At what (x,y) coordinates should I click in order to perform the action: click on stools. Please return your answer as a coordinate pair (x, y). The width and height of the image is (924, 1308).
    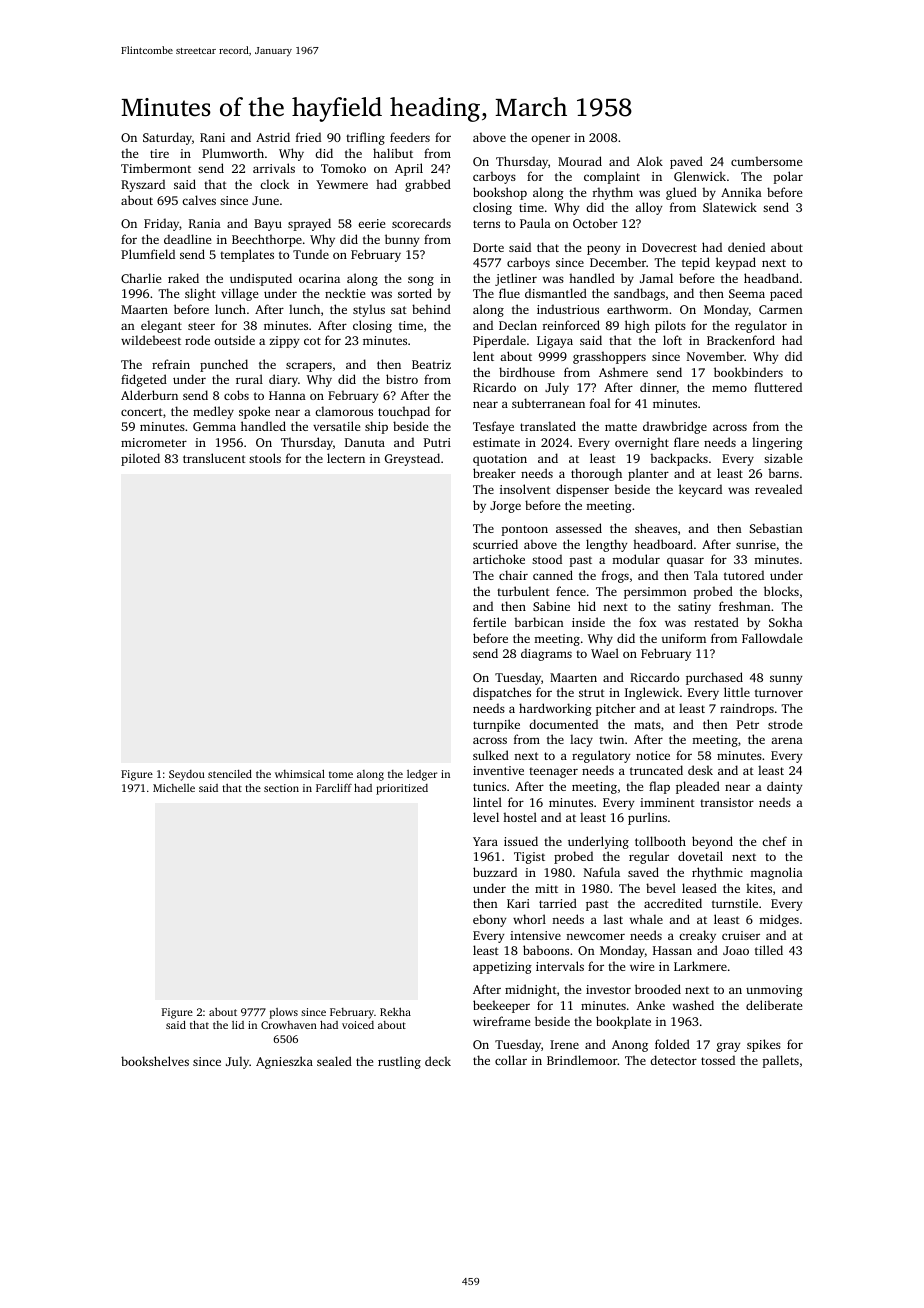
    Looking at the image, I should click on (265, 458).
